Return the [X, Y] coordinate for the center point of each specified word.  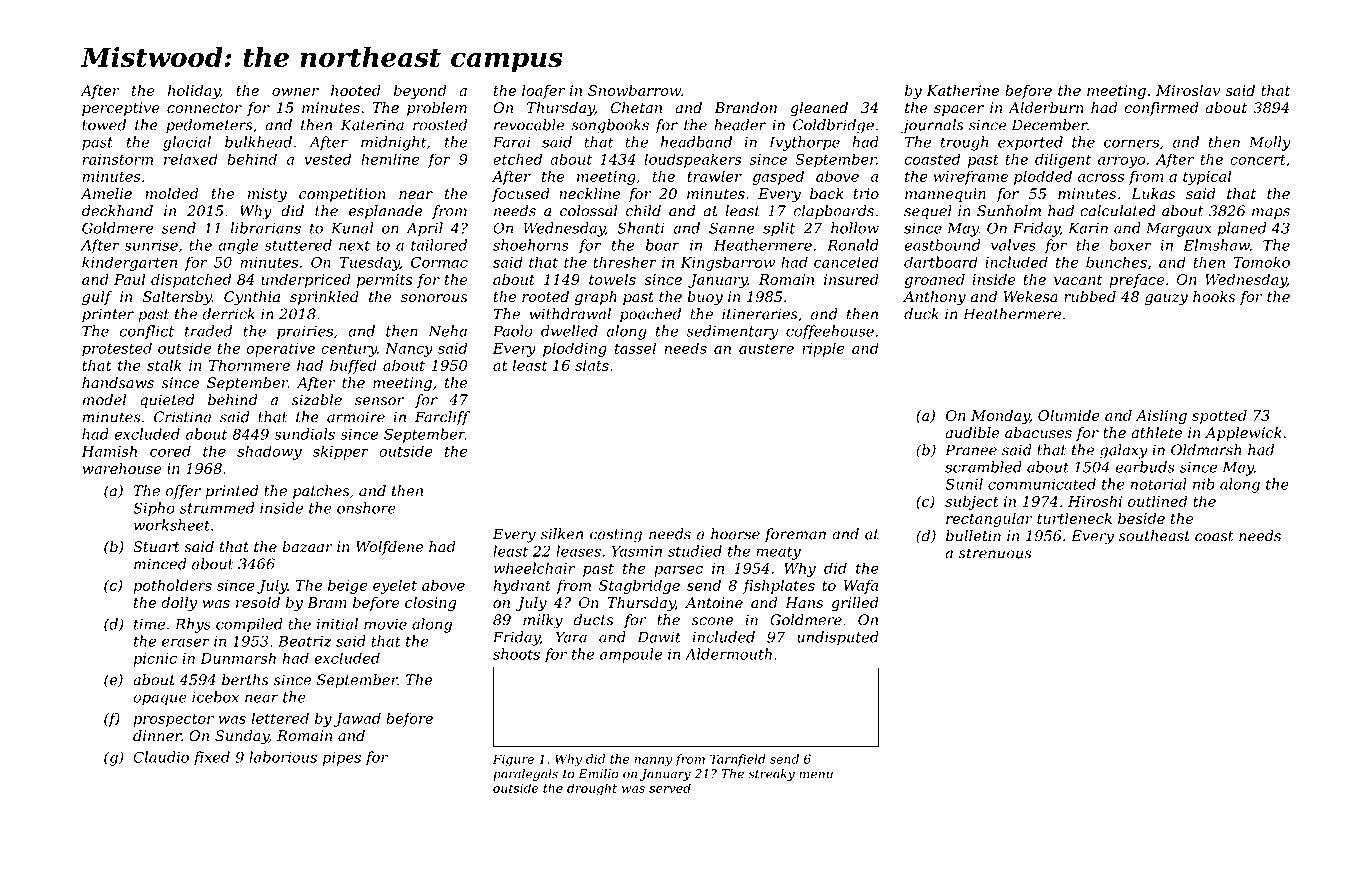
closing [430, 603]
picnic [155, 660]
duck [921, 314]
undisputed [838, 638]
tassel [635, 348]
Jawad [357, 719]
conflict [147, 332]
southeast [1154, 536]
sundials [304, 434]
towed [104, 125]
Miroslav [1188, 90]
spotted [1219, 416]
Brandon [745, 108]
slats [592, 365]
